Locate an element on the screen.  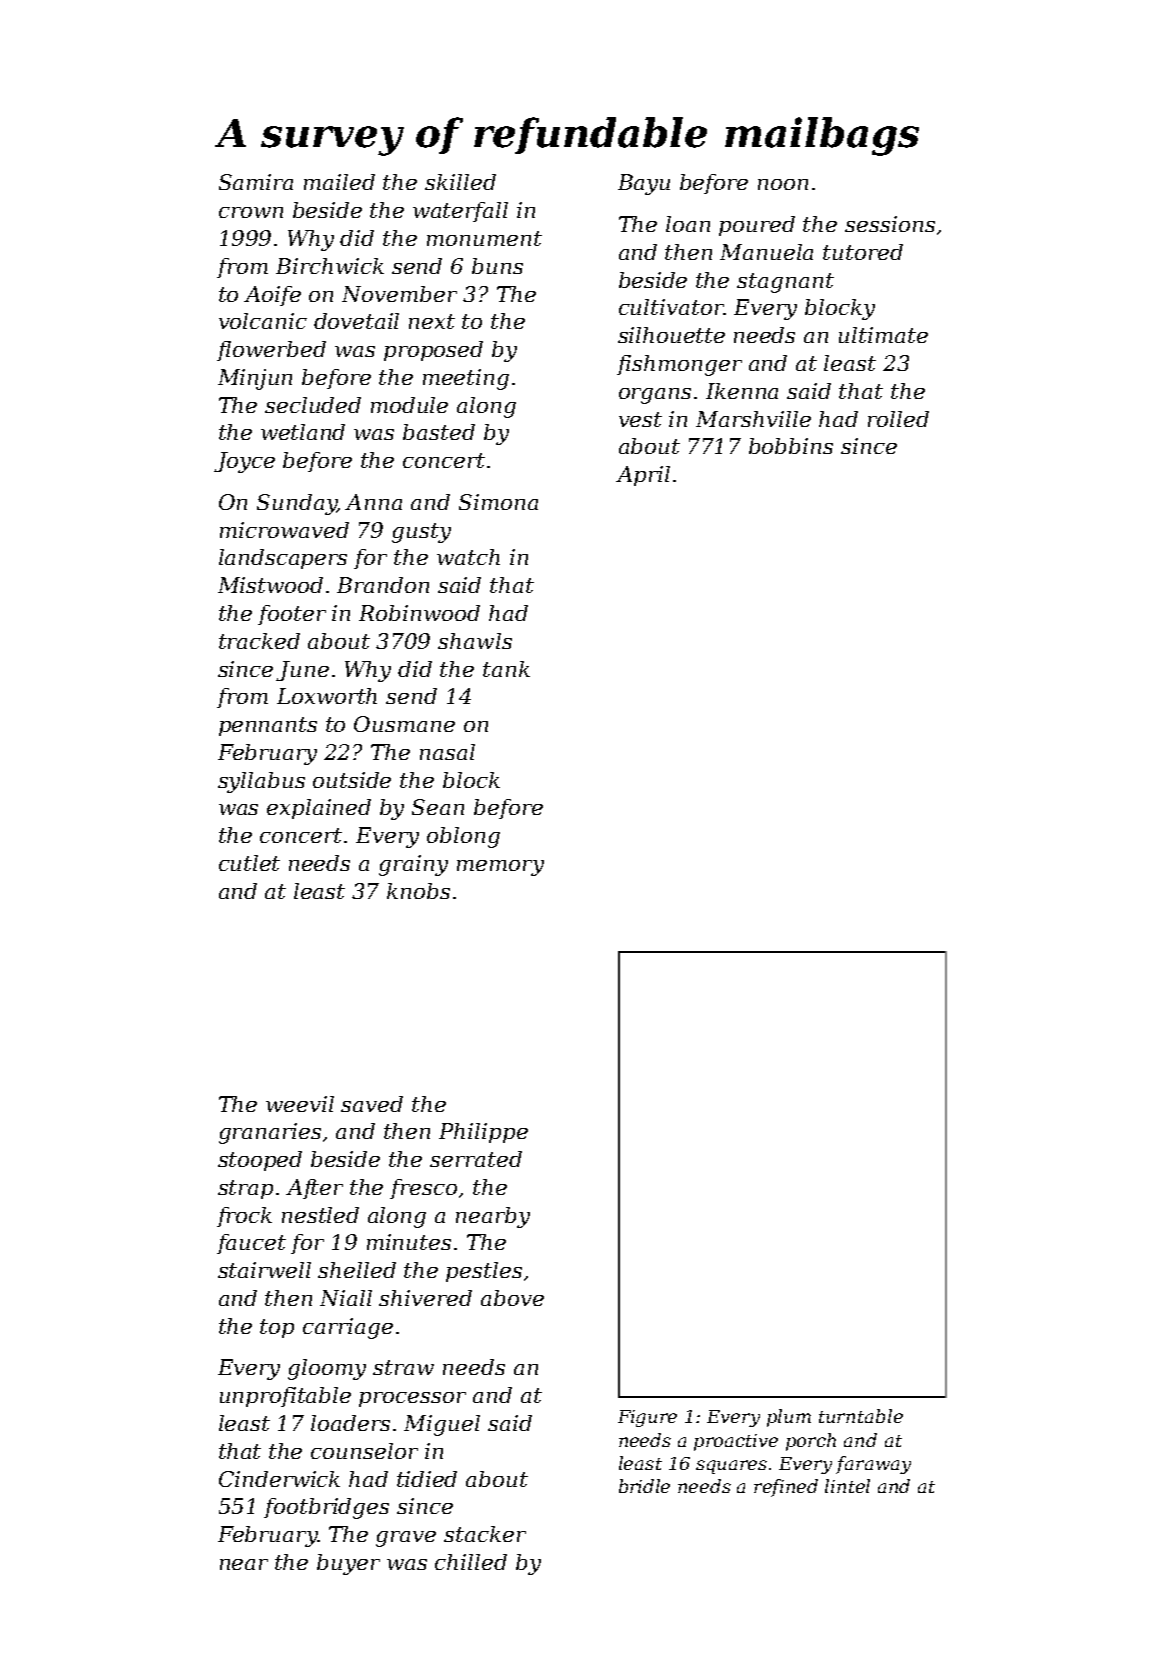
shawls is located at coordinates (475, 641).
